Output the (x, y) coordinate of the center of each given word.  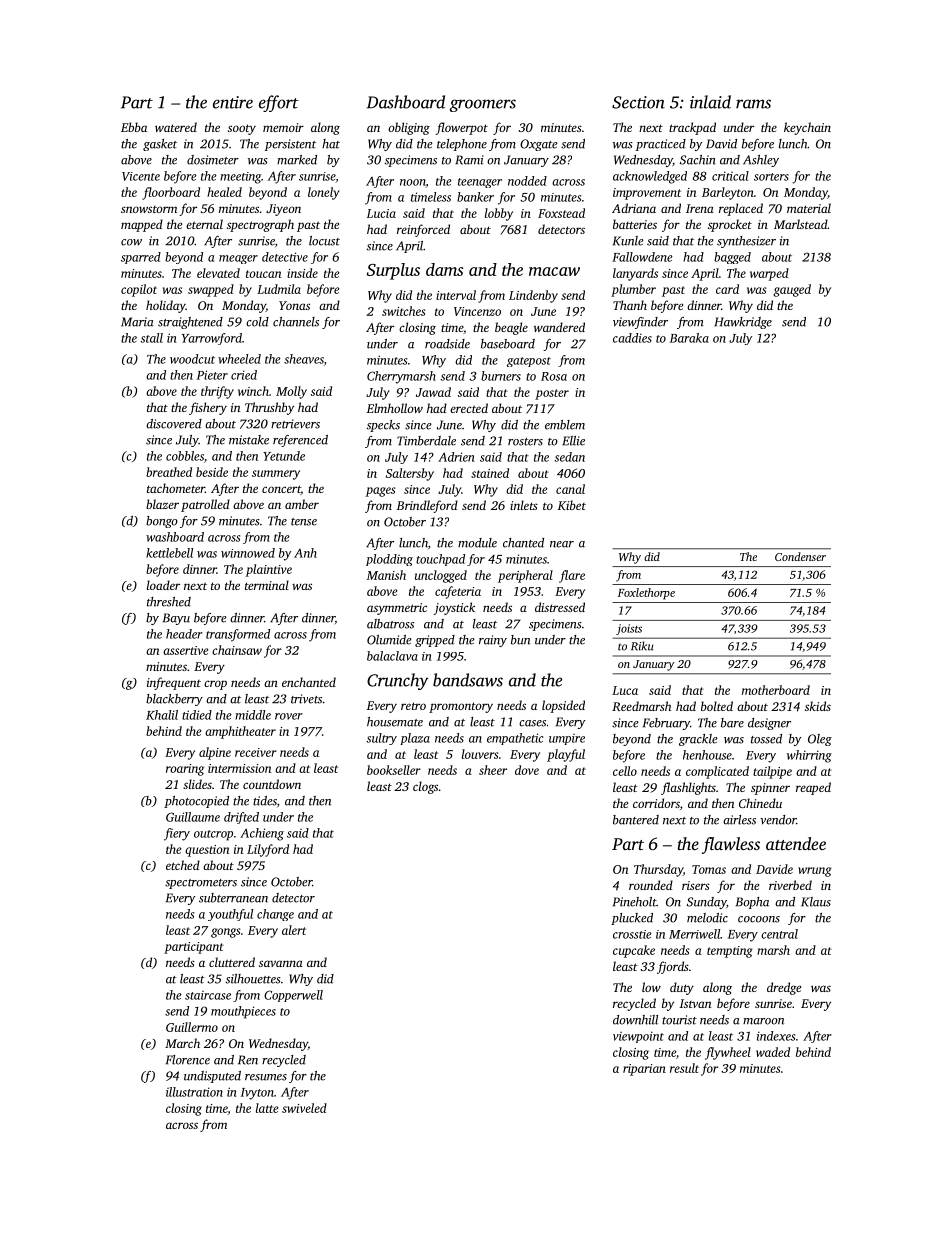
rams (753, 104)
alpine (215, 753)
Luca (625, 690)
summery (276, 475)
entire (233, 102)
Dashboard (405, 102)
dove (527, 770)
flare (572, 576)
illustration (194, 1092)
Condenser (800, 556)
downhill (635, 1020)
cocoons (759, 919)
